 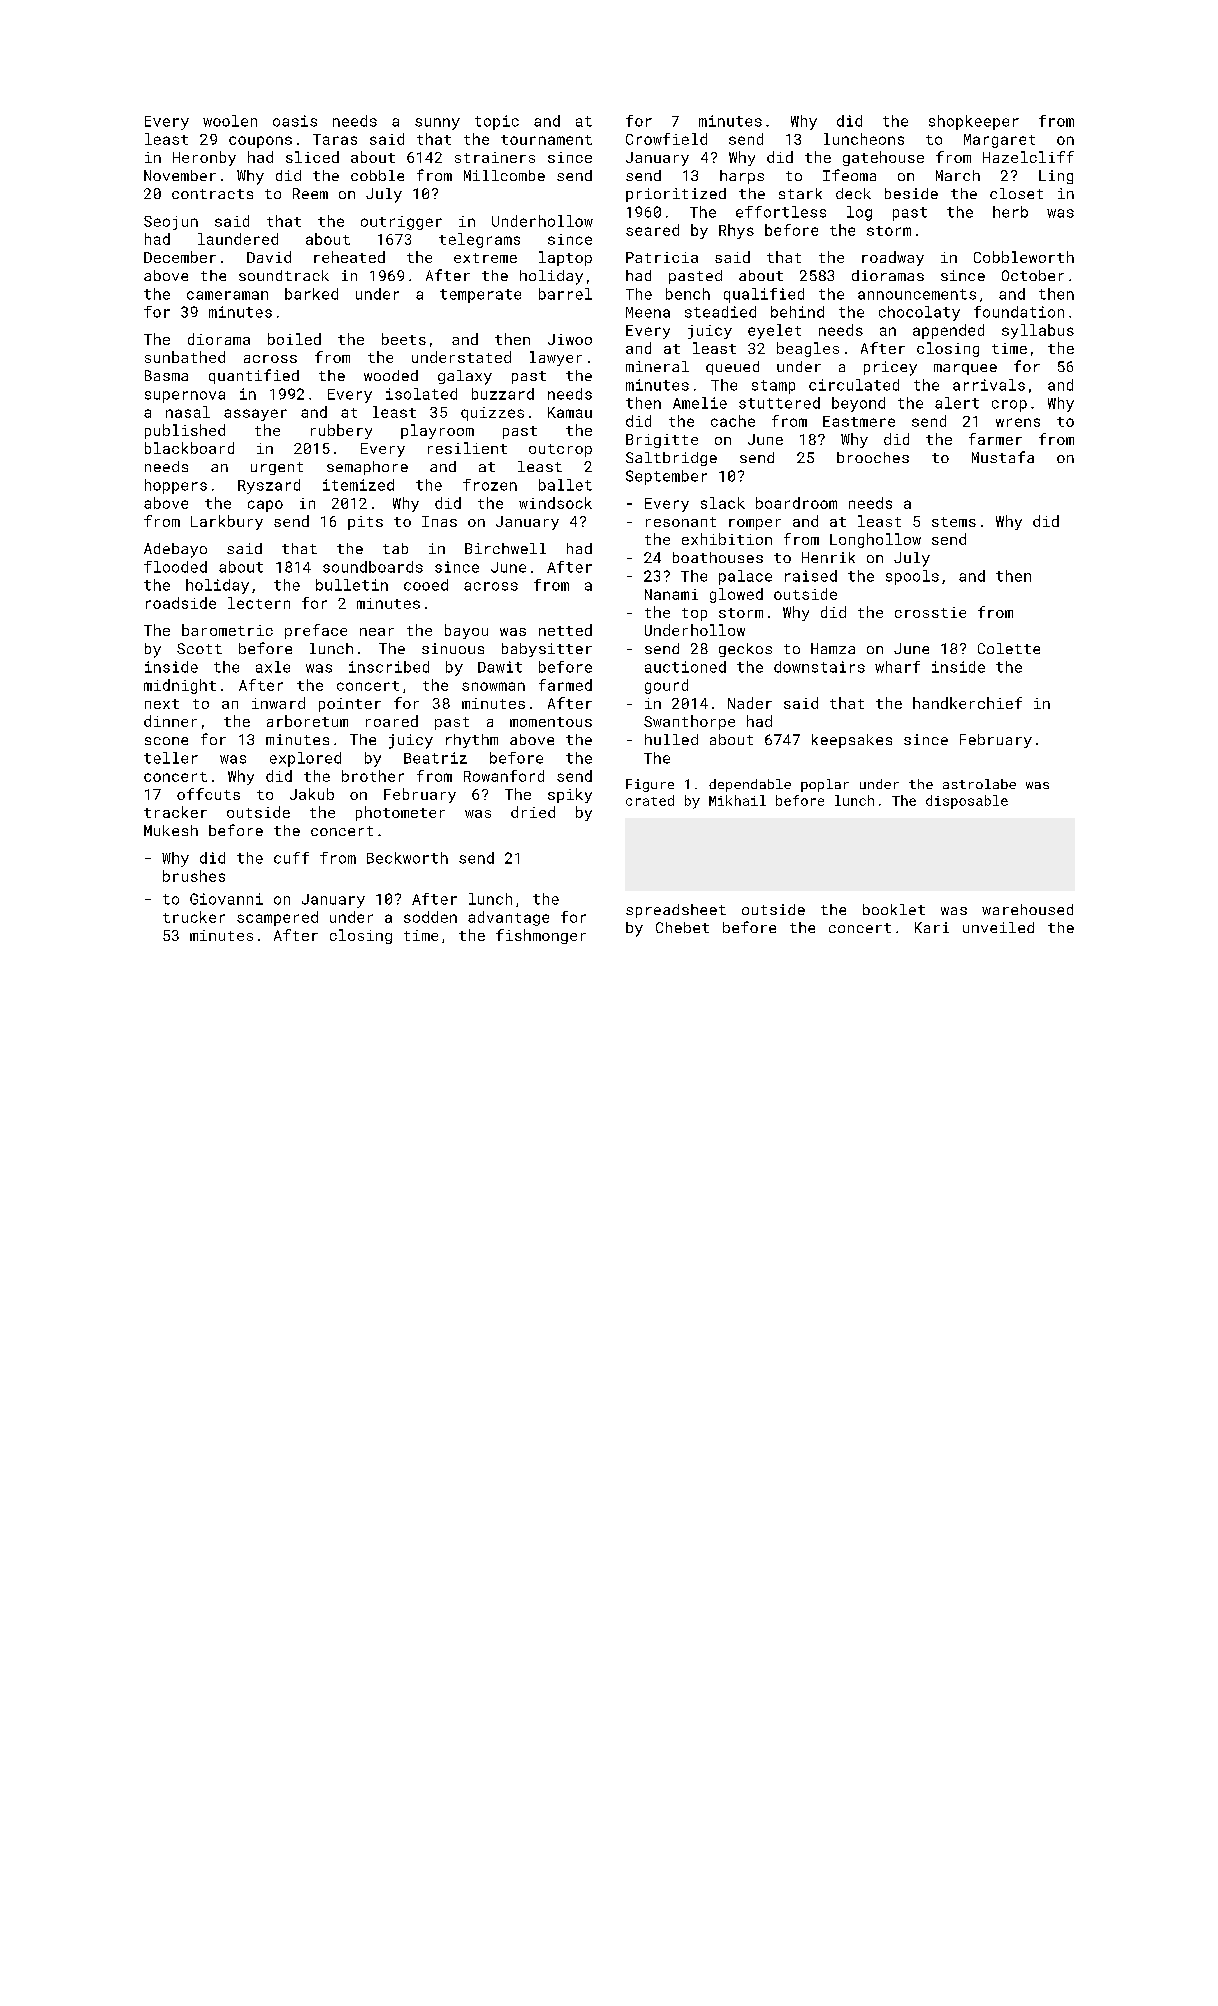 I want to click on syllabus, so click(x=1038, y=331).
